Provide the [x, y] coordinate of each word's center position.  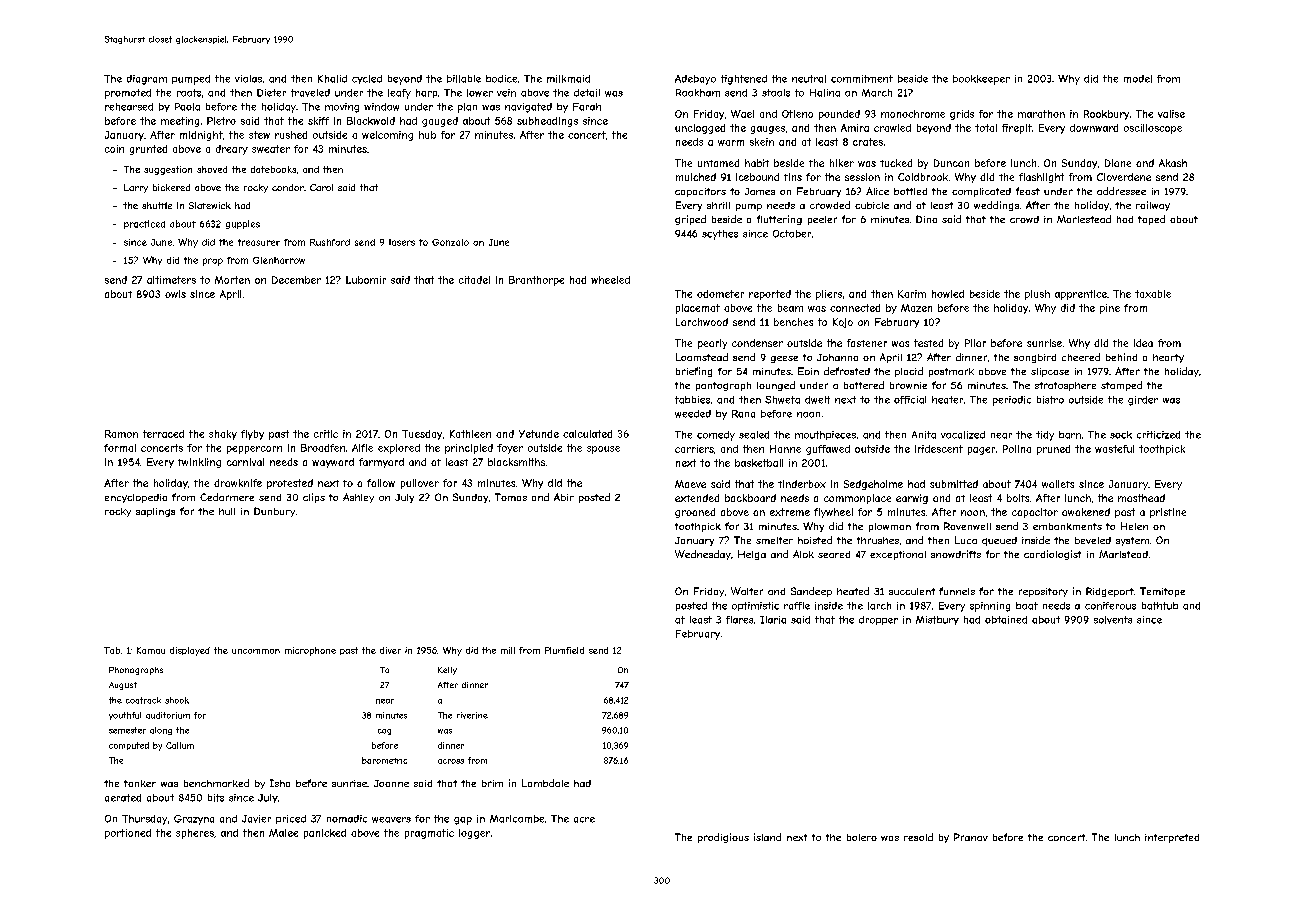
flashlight [1041, 178]
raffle [797, 606]
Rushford [330, 242]
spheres [195, 834]
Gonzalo [450, 242]
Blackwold [371, 121]
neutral [809, 79]
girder [1143, 401]
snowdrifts [956, 554]
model [1138, 79]
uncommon [256, 651]
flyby [252, 435]
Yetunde [539, 434]
